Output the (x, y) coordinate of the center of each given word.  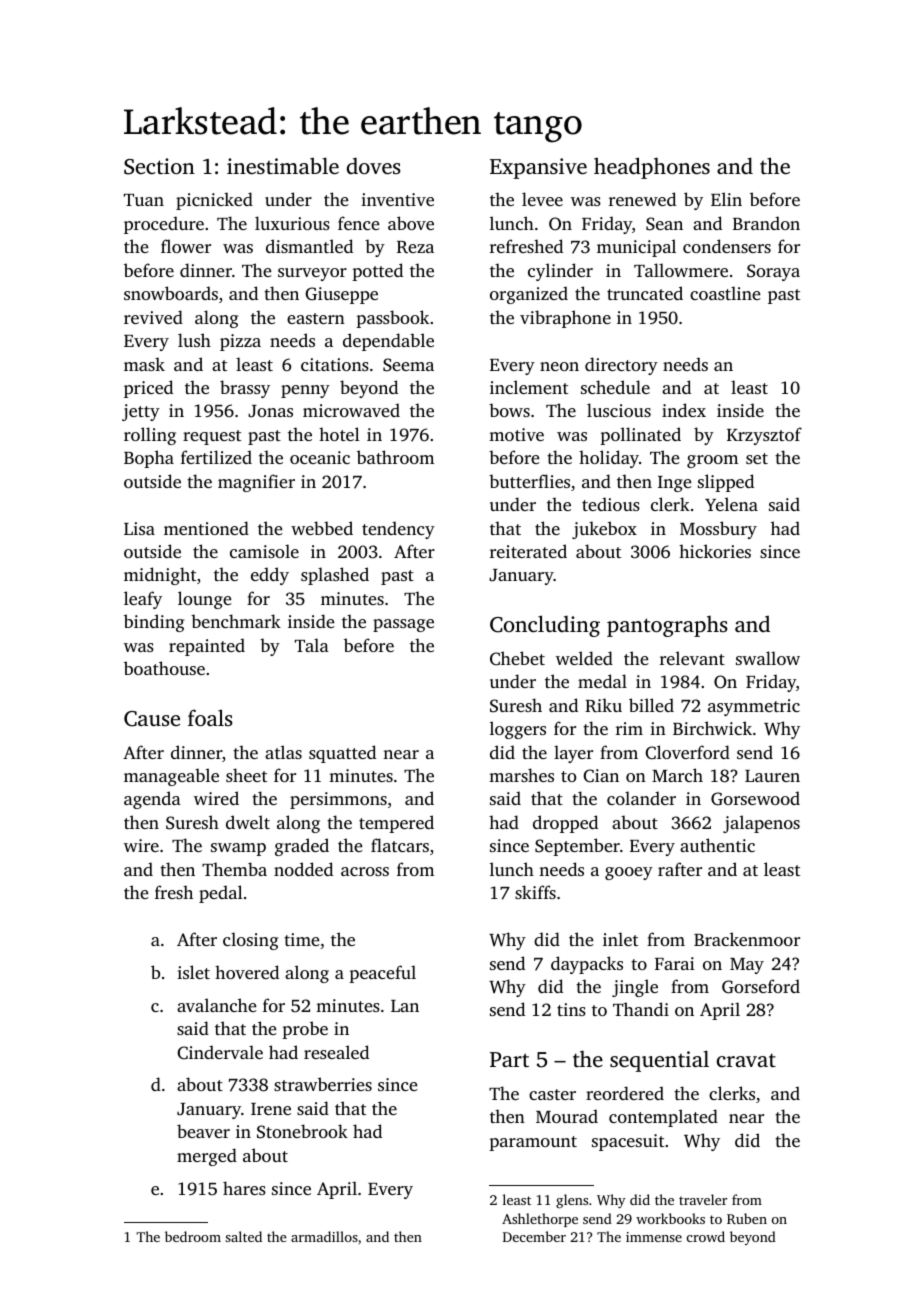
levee (542, 199)
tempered (396, 824)
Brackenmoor (747, 939)
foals (210, 717)
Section (159, 166)
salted (243, 1236)
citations (335, 364)
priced (148, 389)
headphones (652, 168)
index (684, 410)
